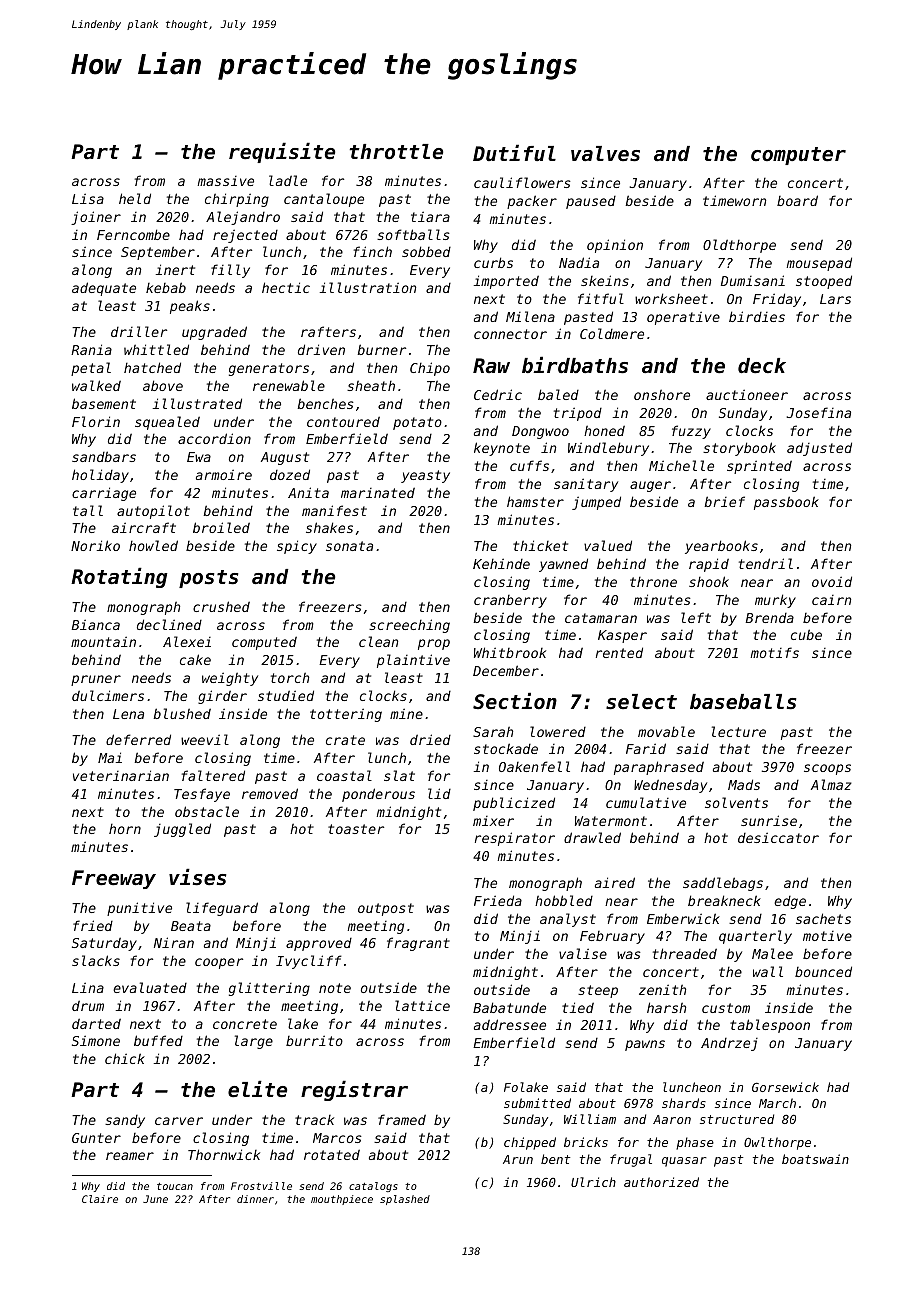 The image size is (924, 1308). What do you see at coordinates (153, 512) in the page?
I see `autopilot` at bounding box center [153, 512].
